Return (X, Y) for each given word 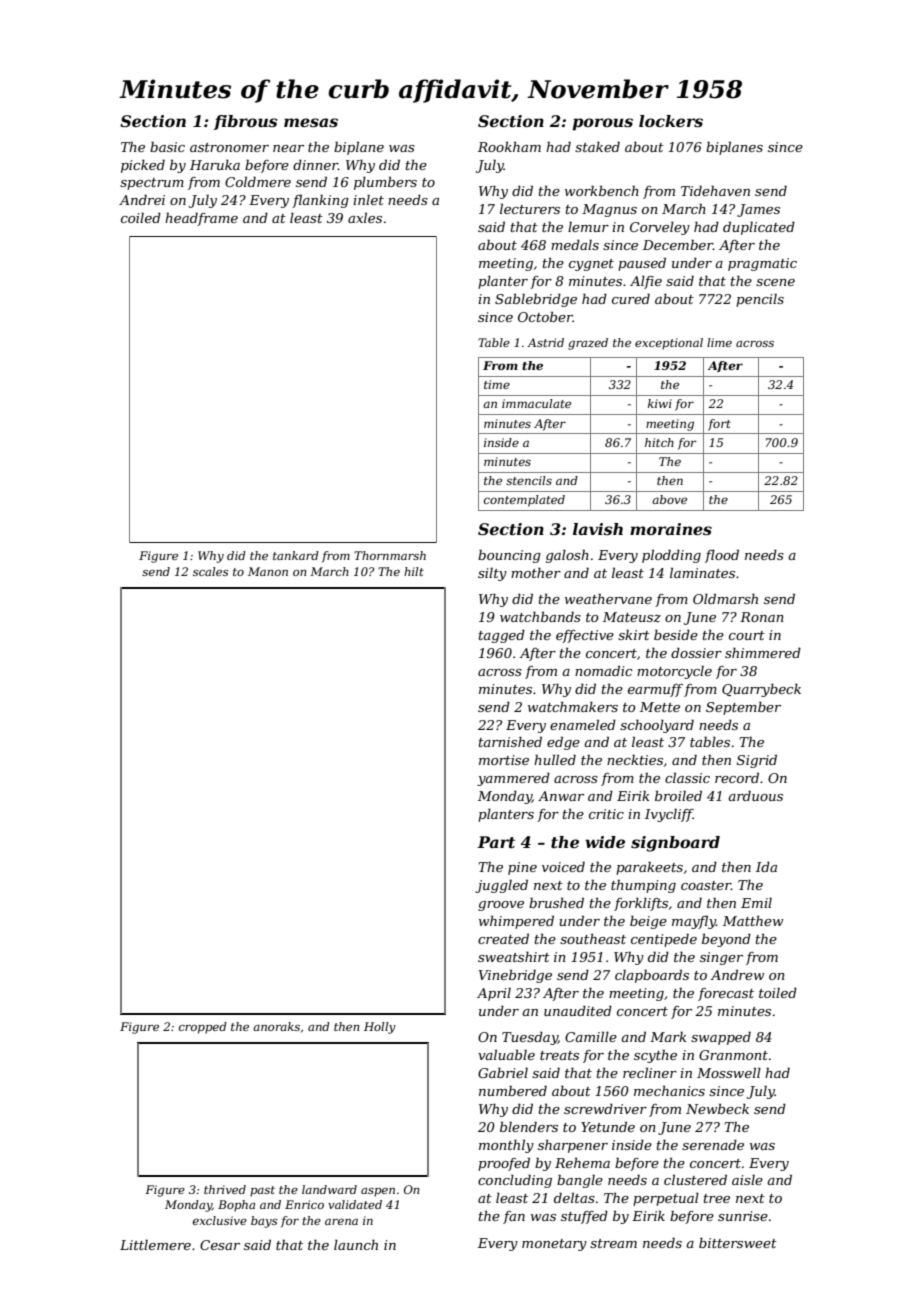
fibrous (246, 122)
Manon (268, 571)
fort (719, 425)
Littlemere (155, 1245)
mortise (504, 760)
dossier (696, 653)
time (497, 384)
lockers (671, 121)
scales (210, 571)
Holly (380, 1028)
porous (603, 124)
